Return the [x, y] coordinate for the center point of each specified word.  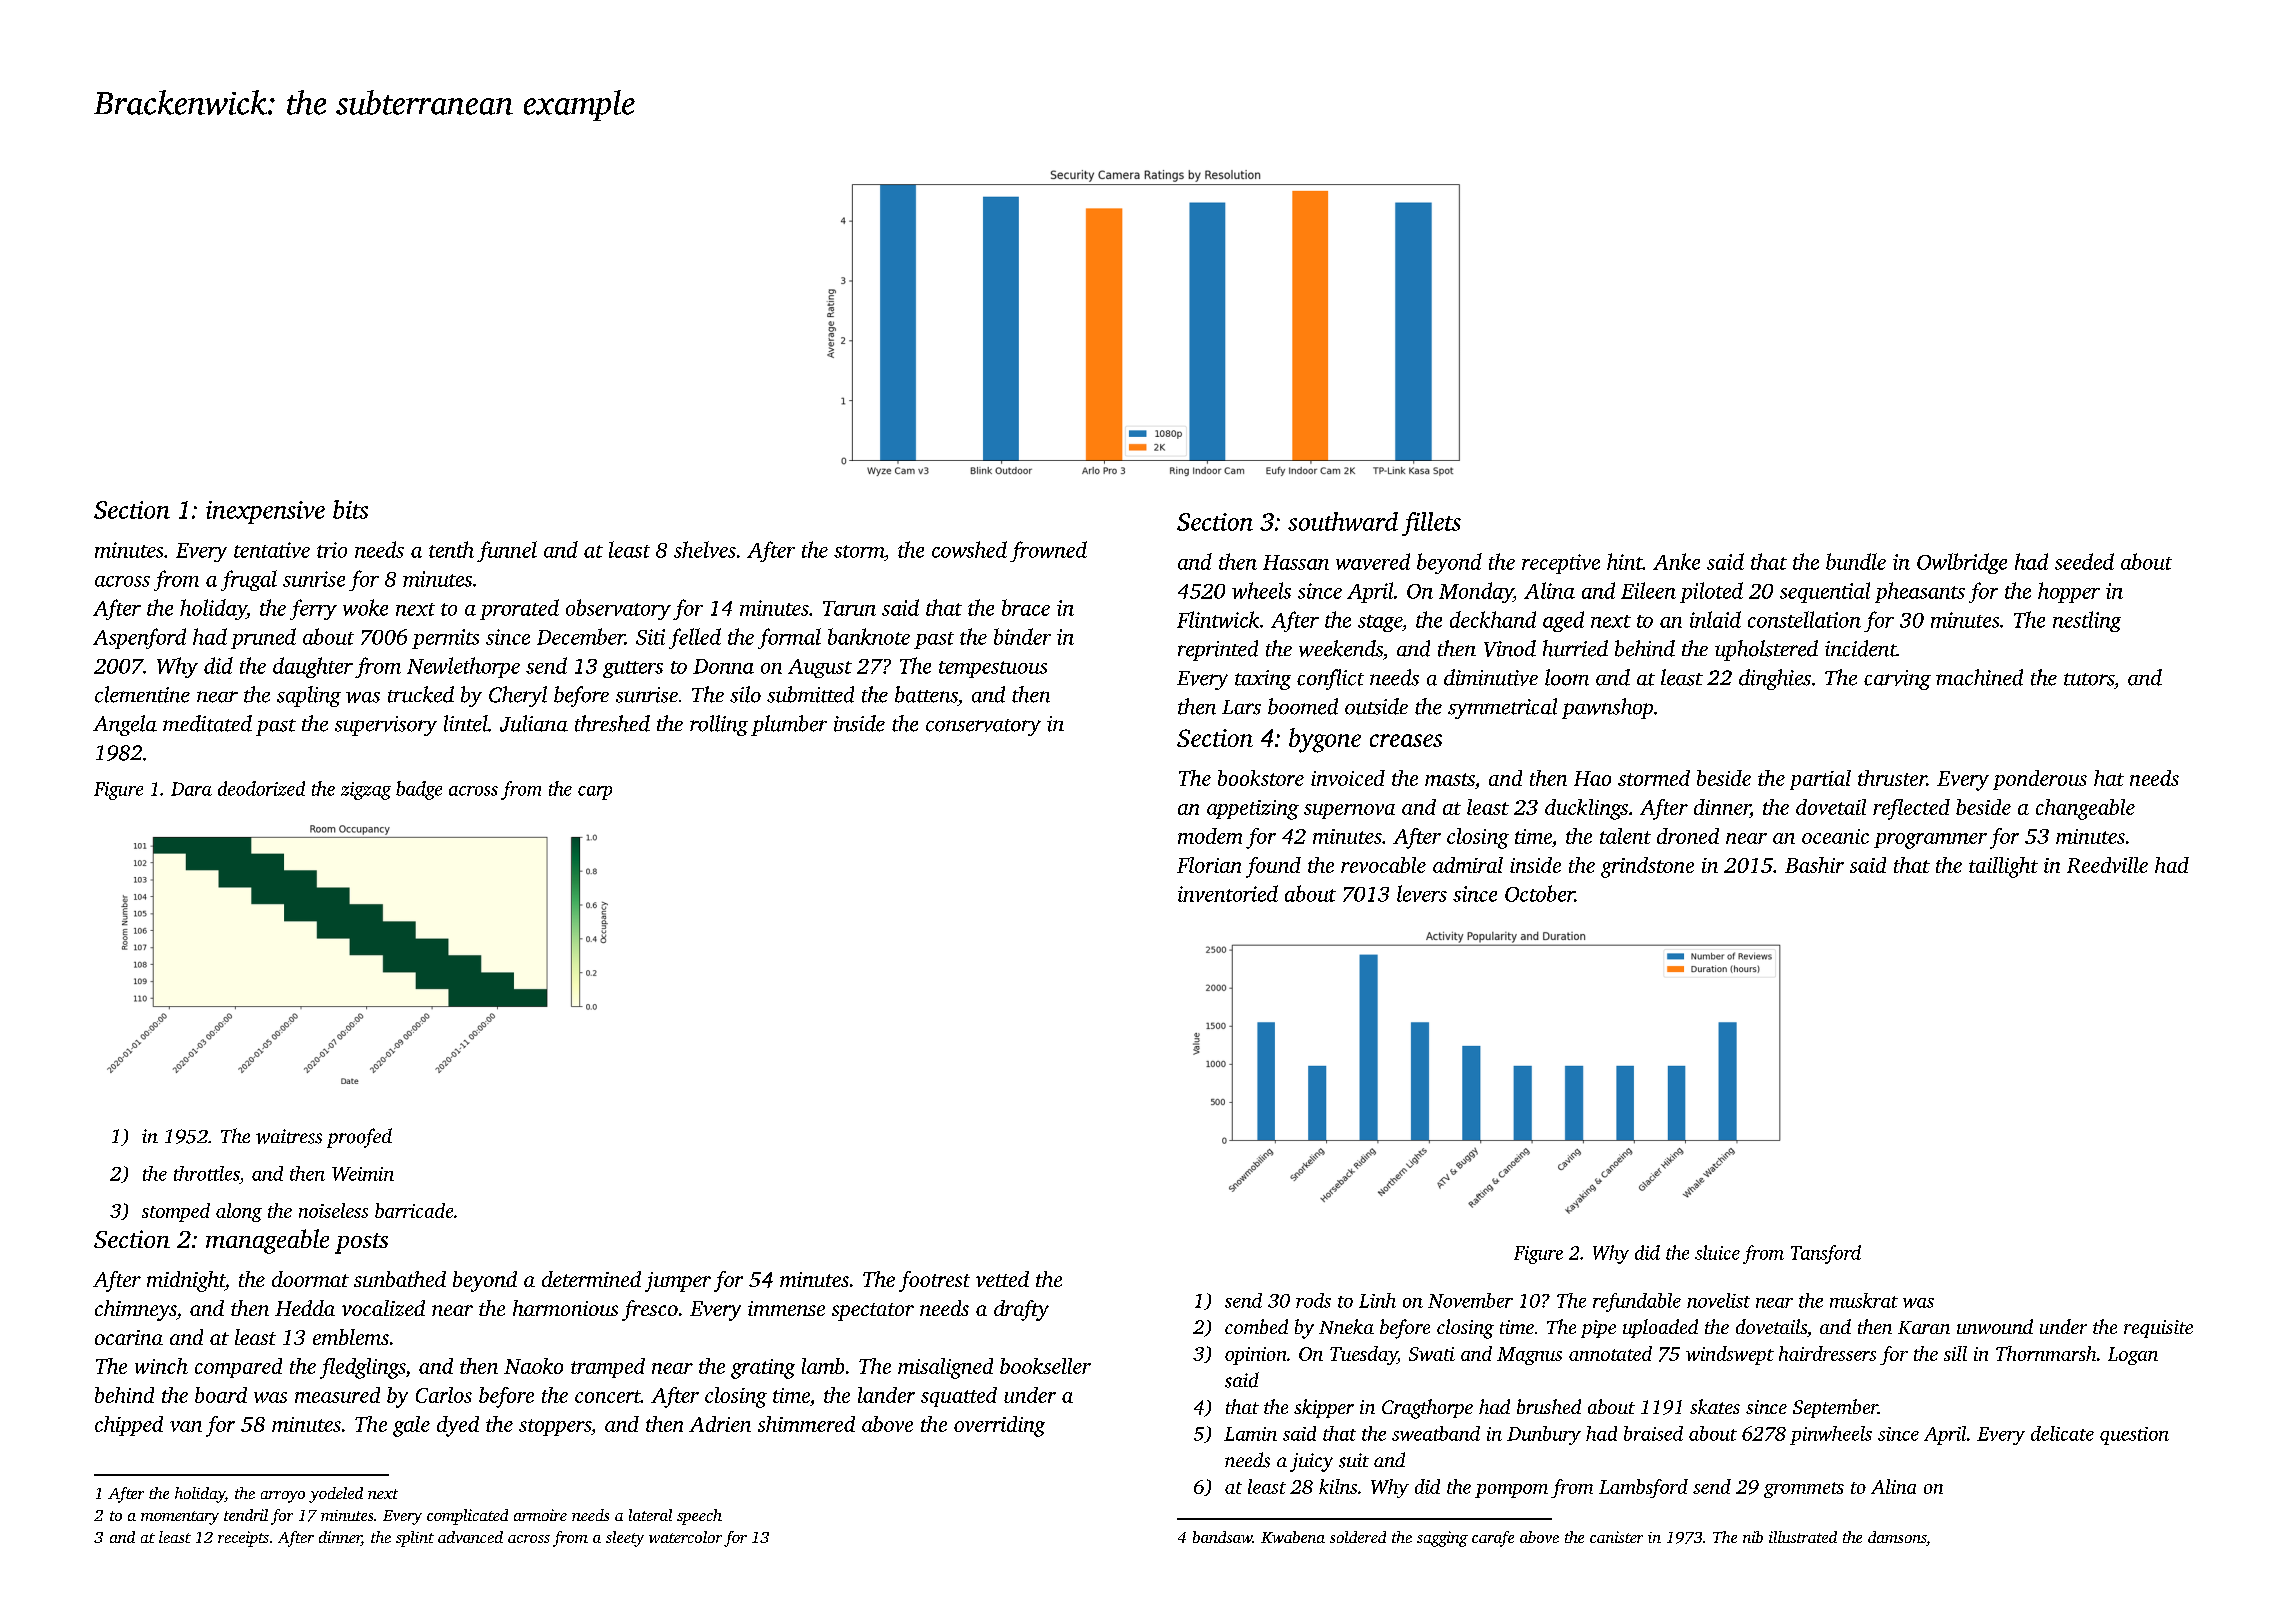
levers [1422, 893]
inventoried [1228, 893]
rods [1313, 1300]
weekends [1341, 648]
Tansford [1826, 1254]
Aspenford [139, 638]
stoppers [555, 1427]
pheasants [1920, 592]
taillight [2003, 867]
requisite [2158, 1329]
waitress [289, 1136]
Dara [191, 789]
